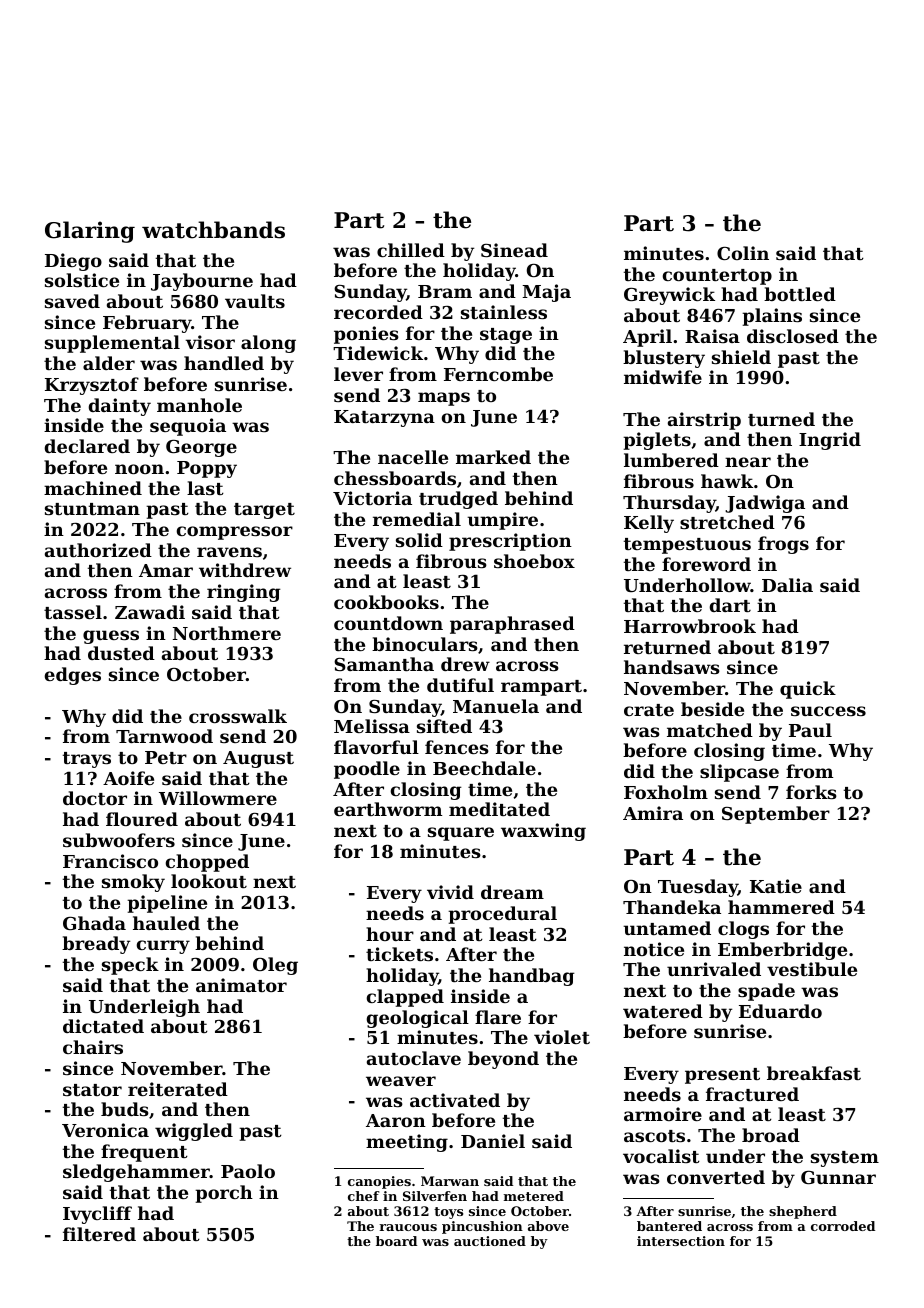 This screenshot has width=924, height=1308. I want to click on Harrowbrook, so click(690, 626).
